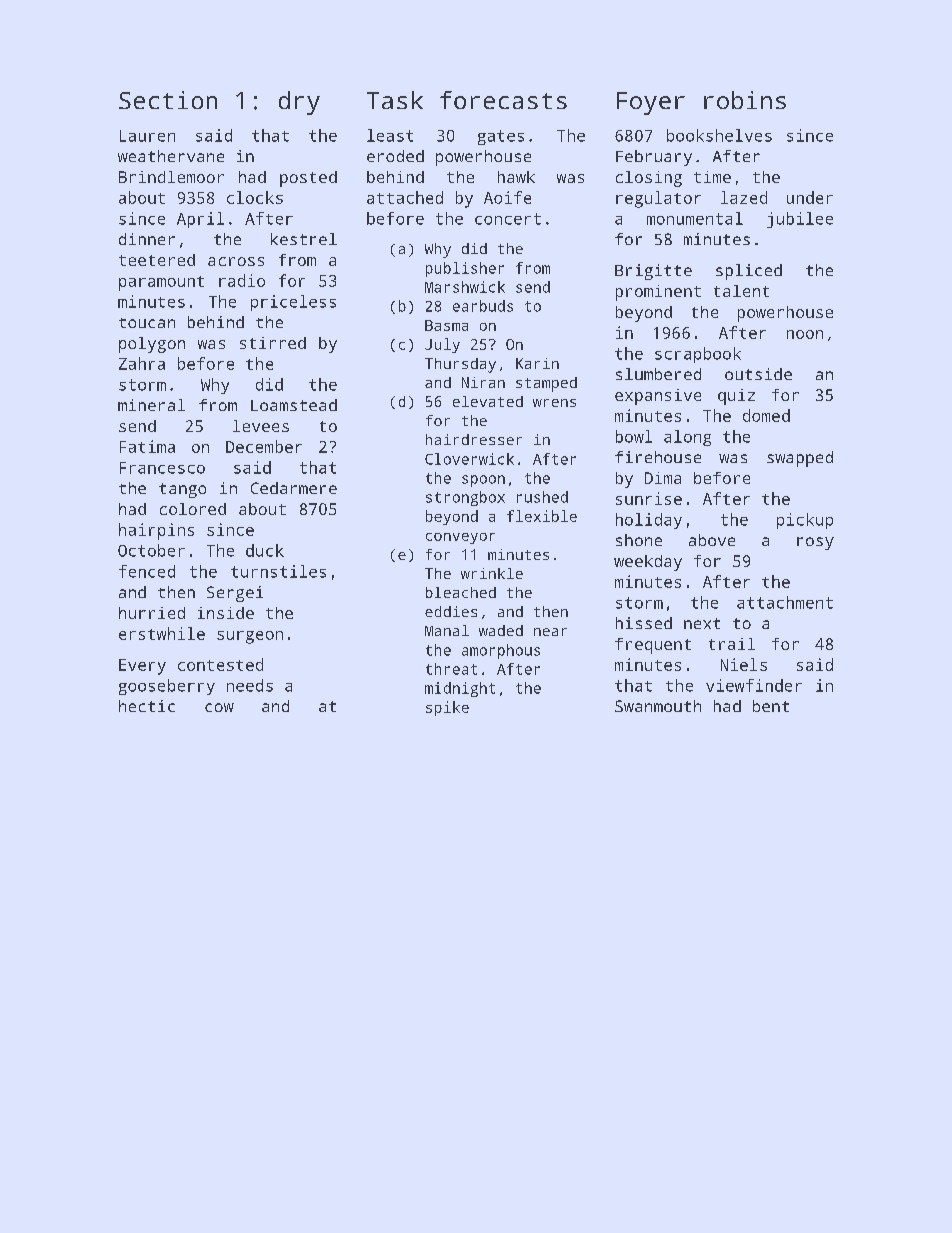  I want to click on Karin, so click(537, 363).
